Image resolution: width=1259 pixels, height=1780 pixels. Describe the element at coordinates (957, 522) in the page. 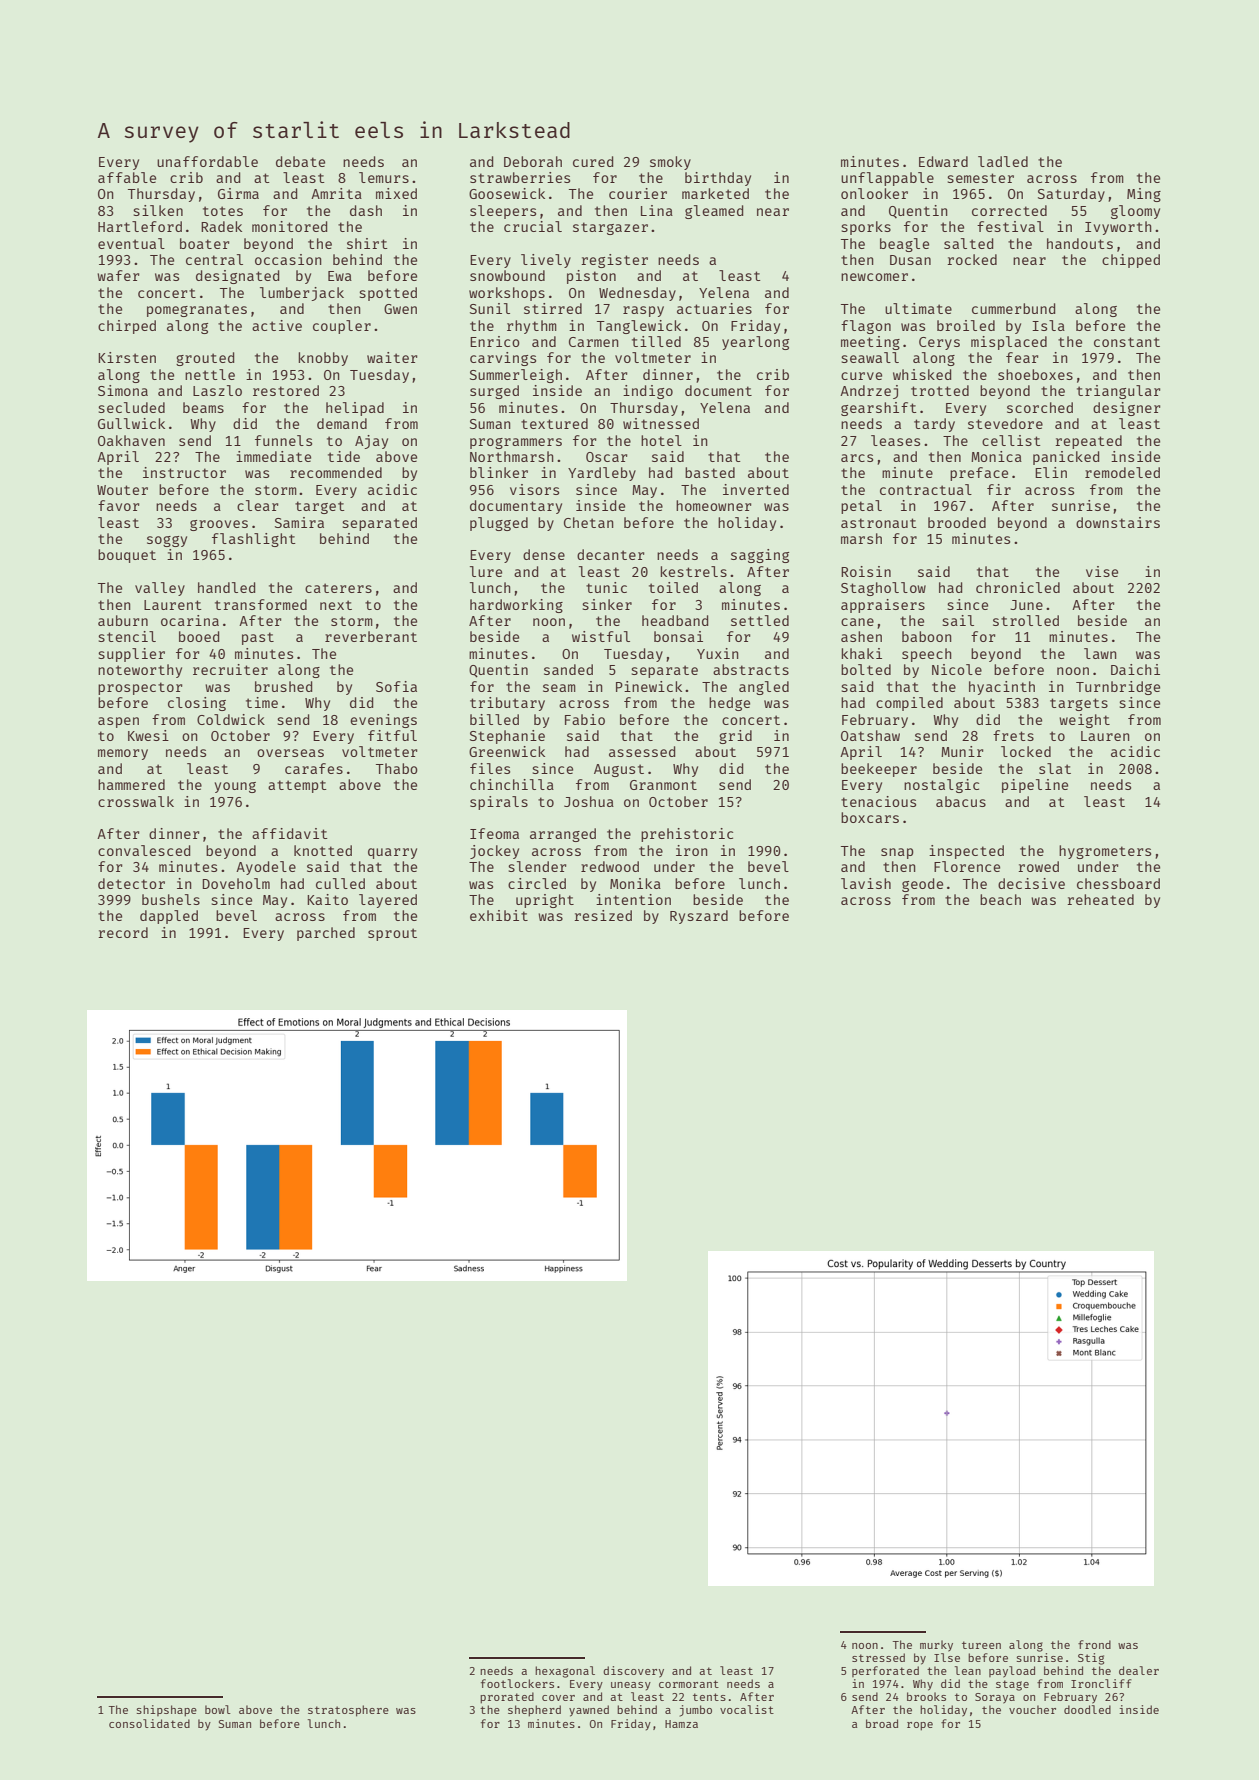

I see `brooded` at that location.
